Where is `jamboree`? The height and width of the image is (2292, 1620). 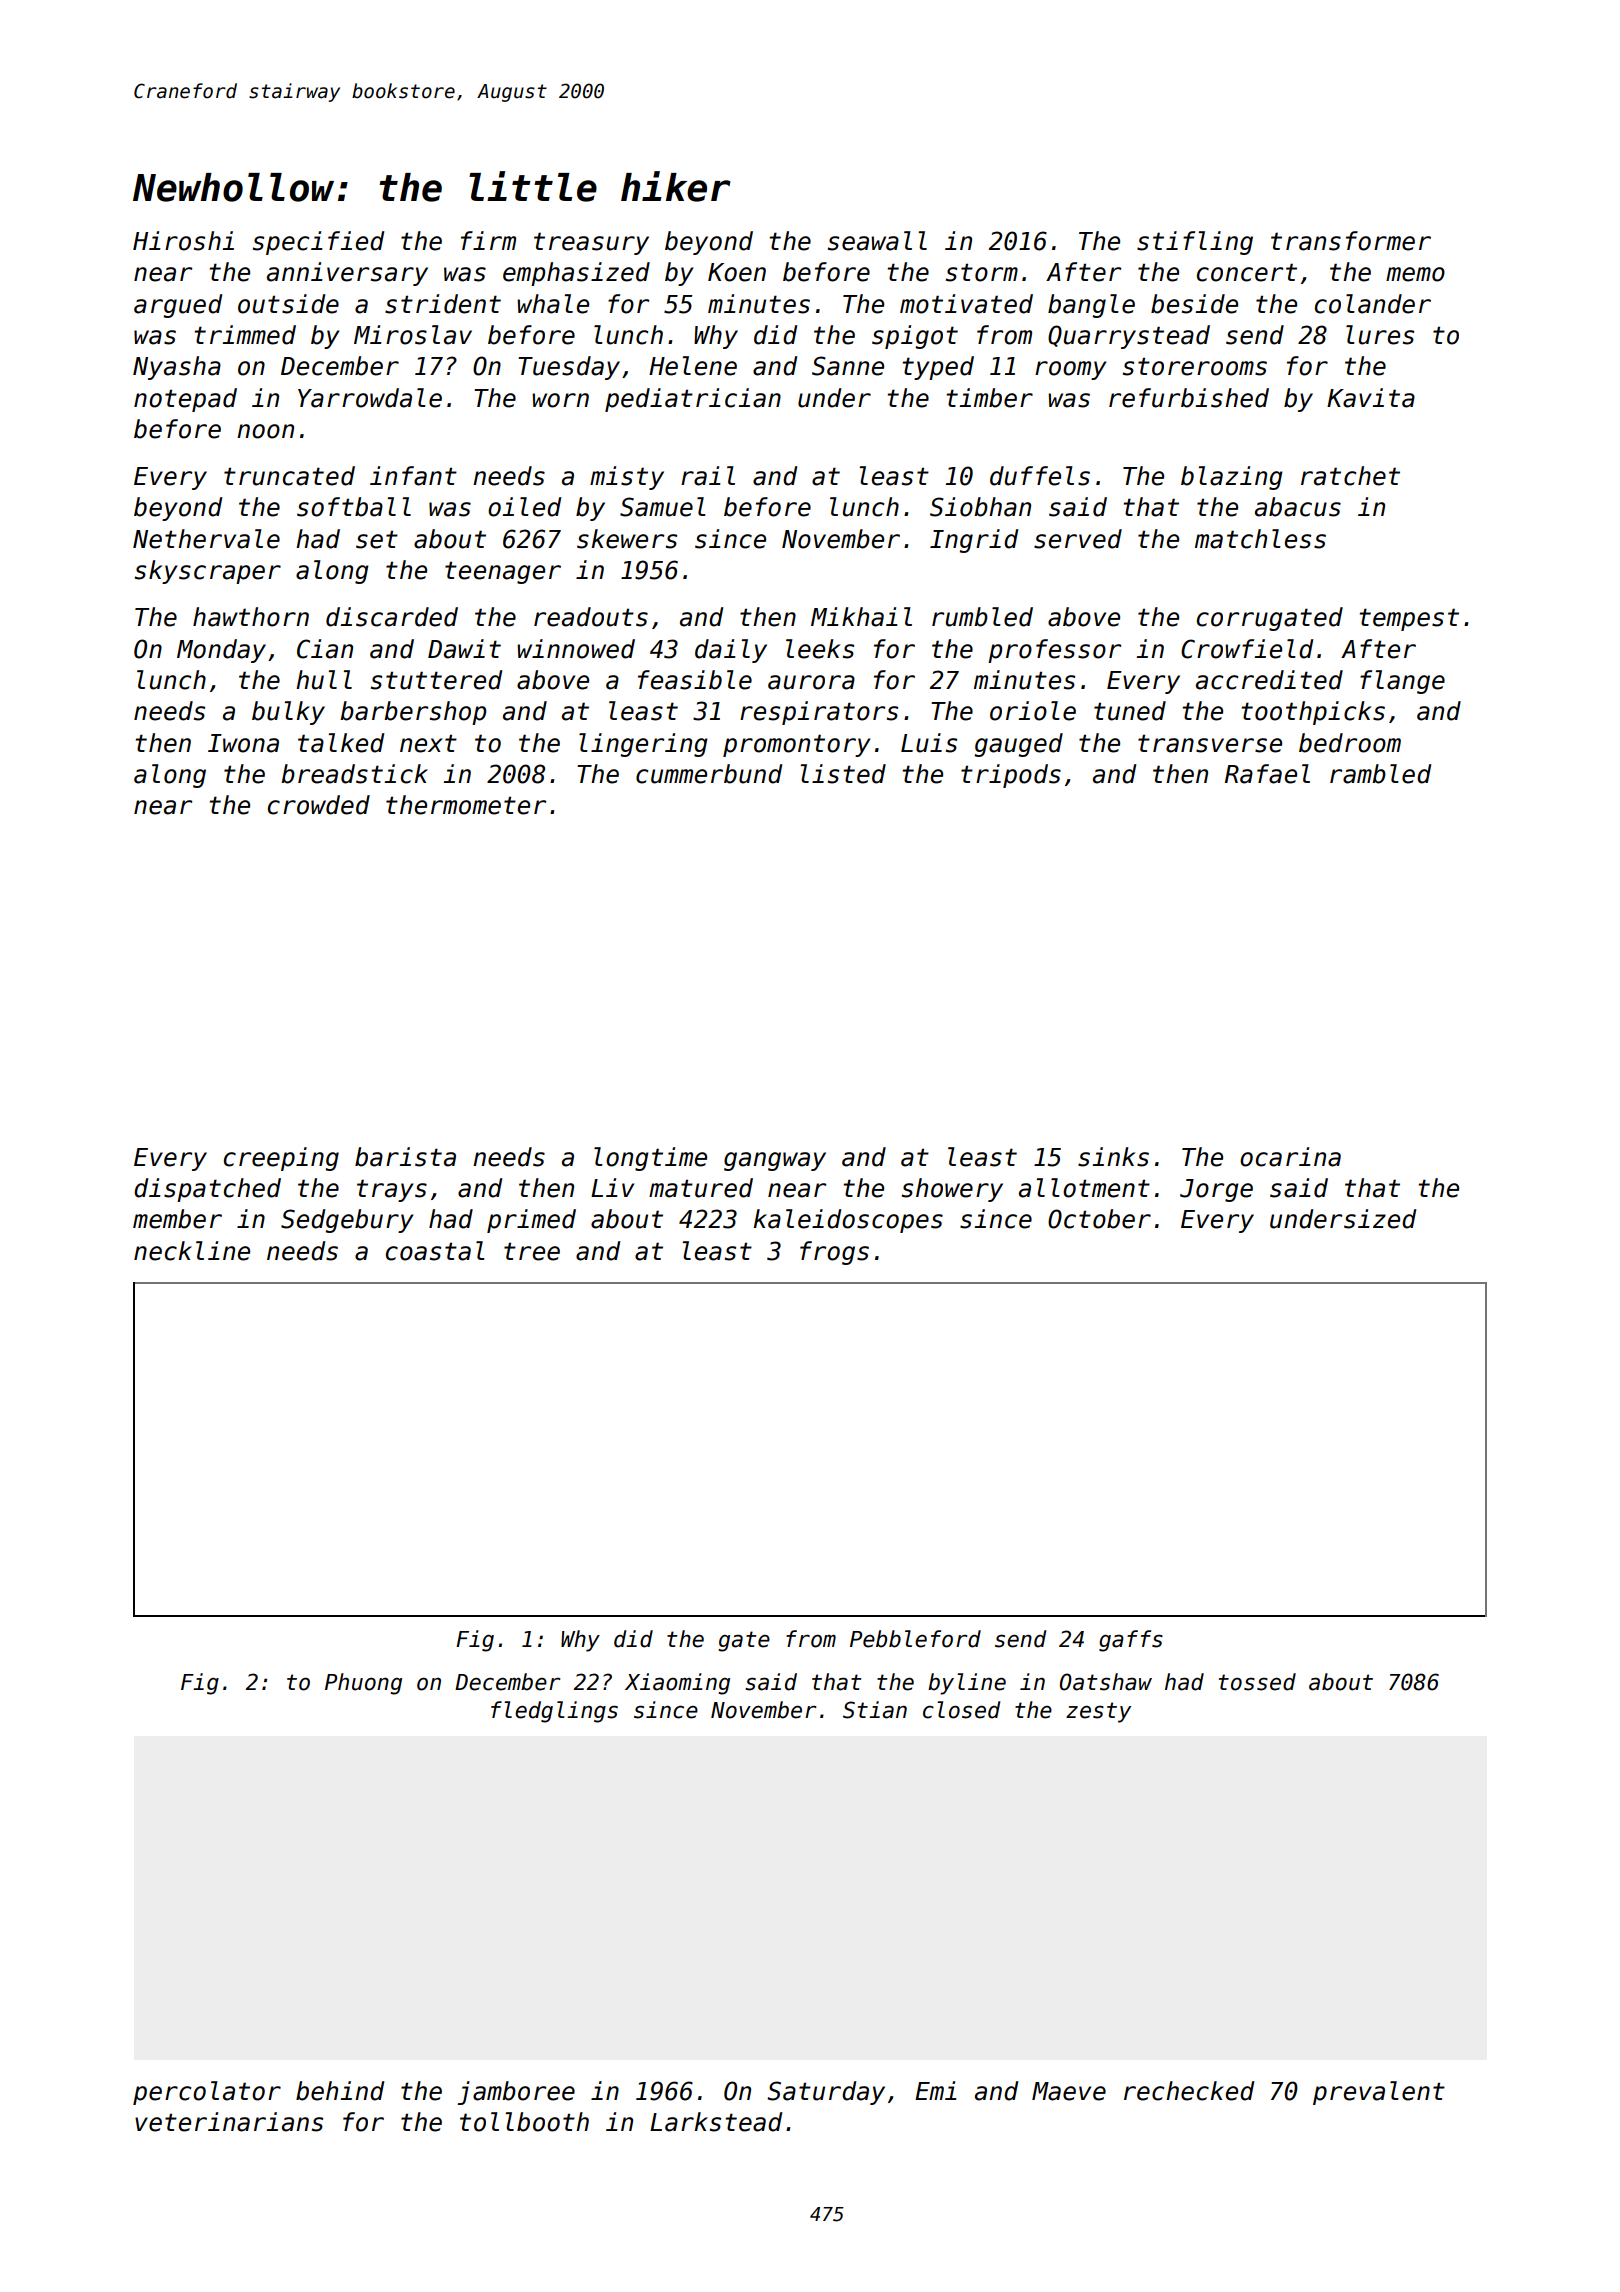 jamboree is located at coordinates (516, 2093).
